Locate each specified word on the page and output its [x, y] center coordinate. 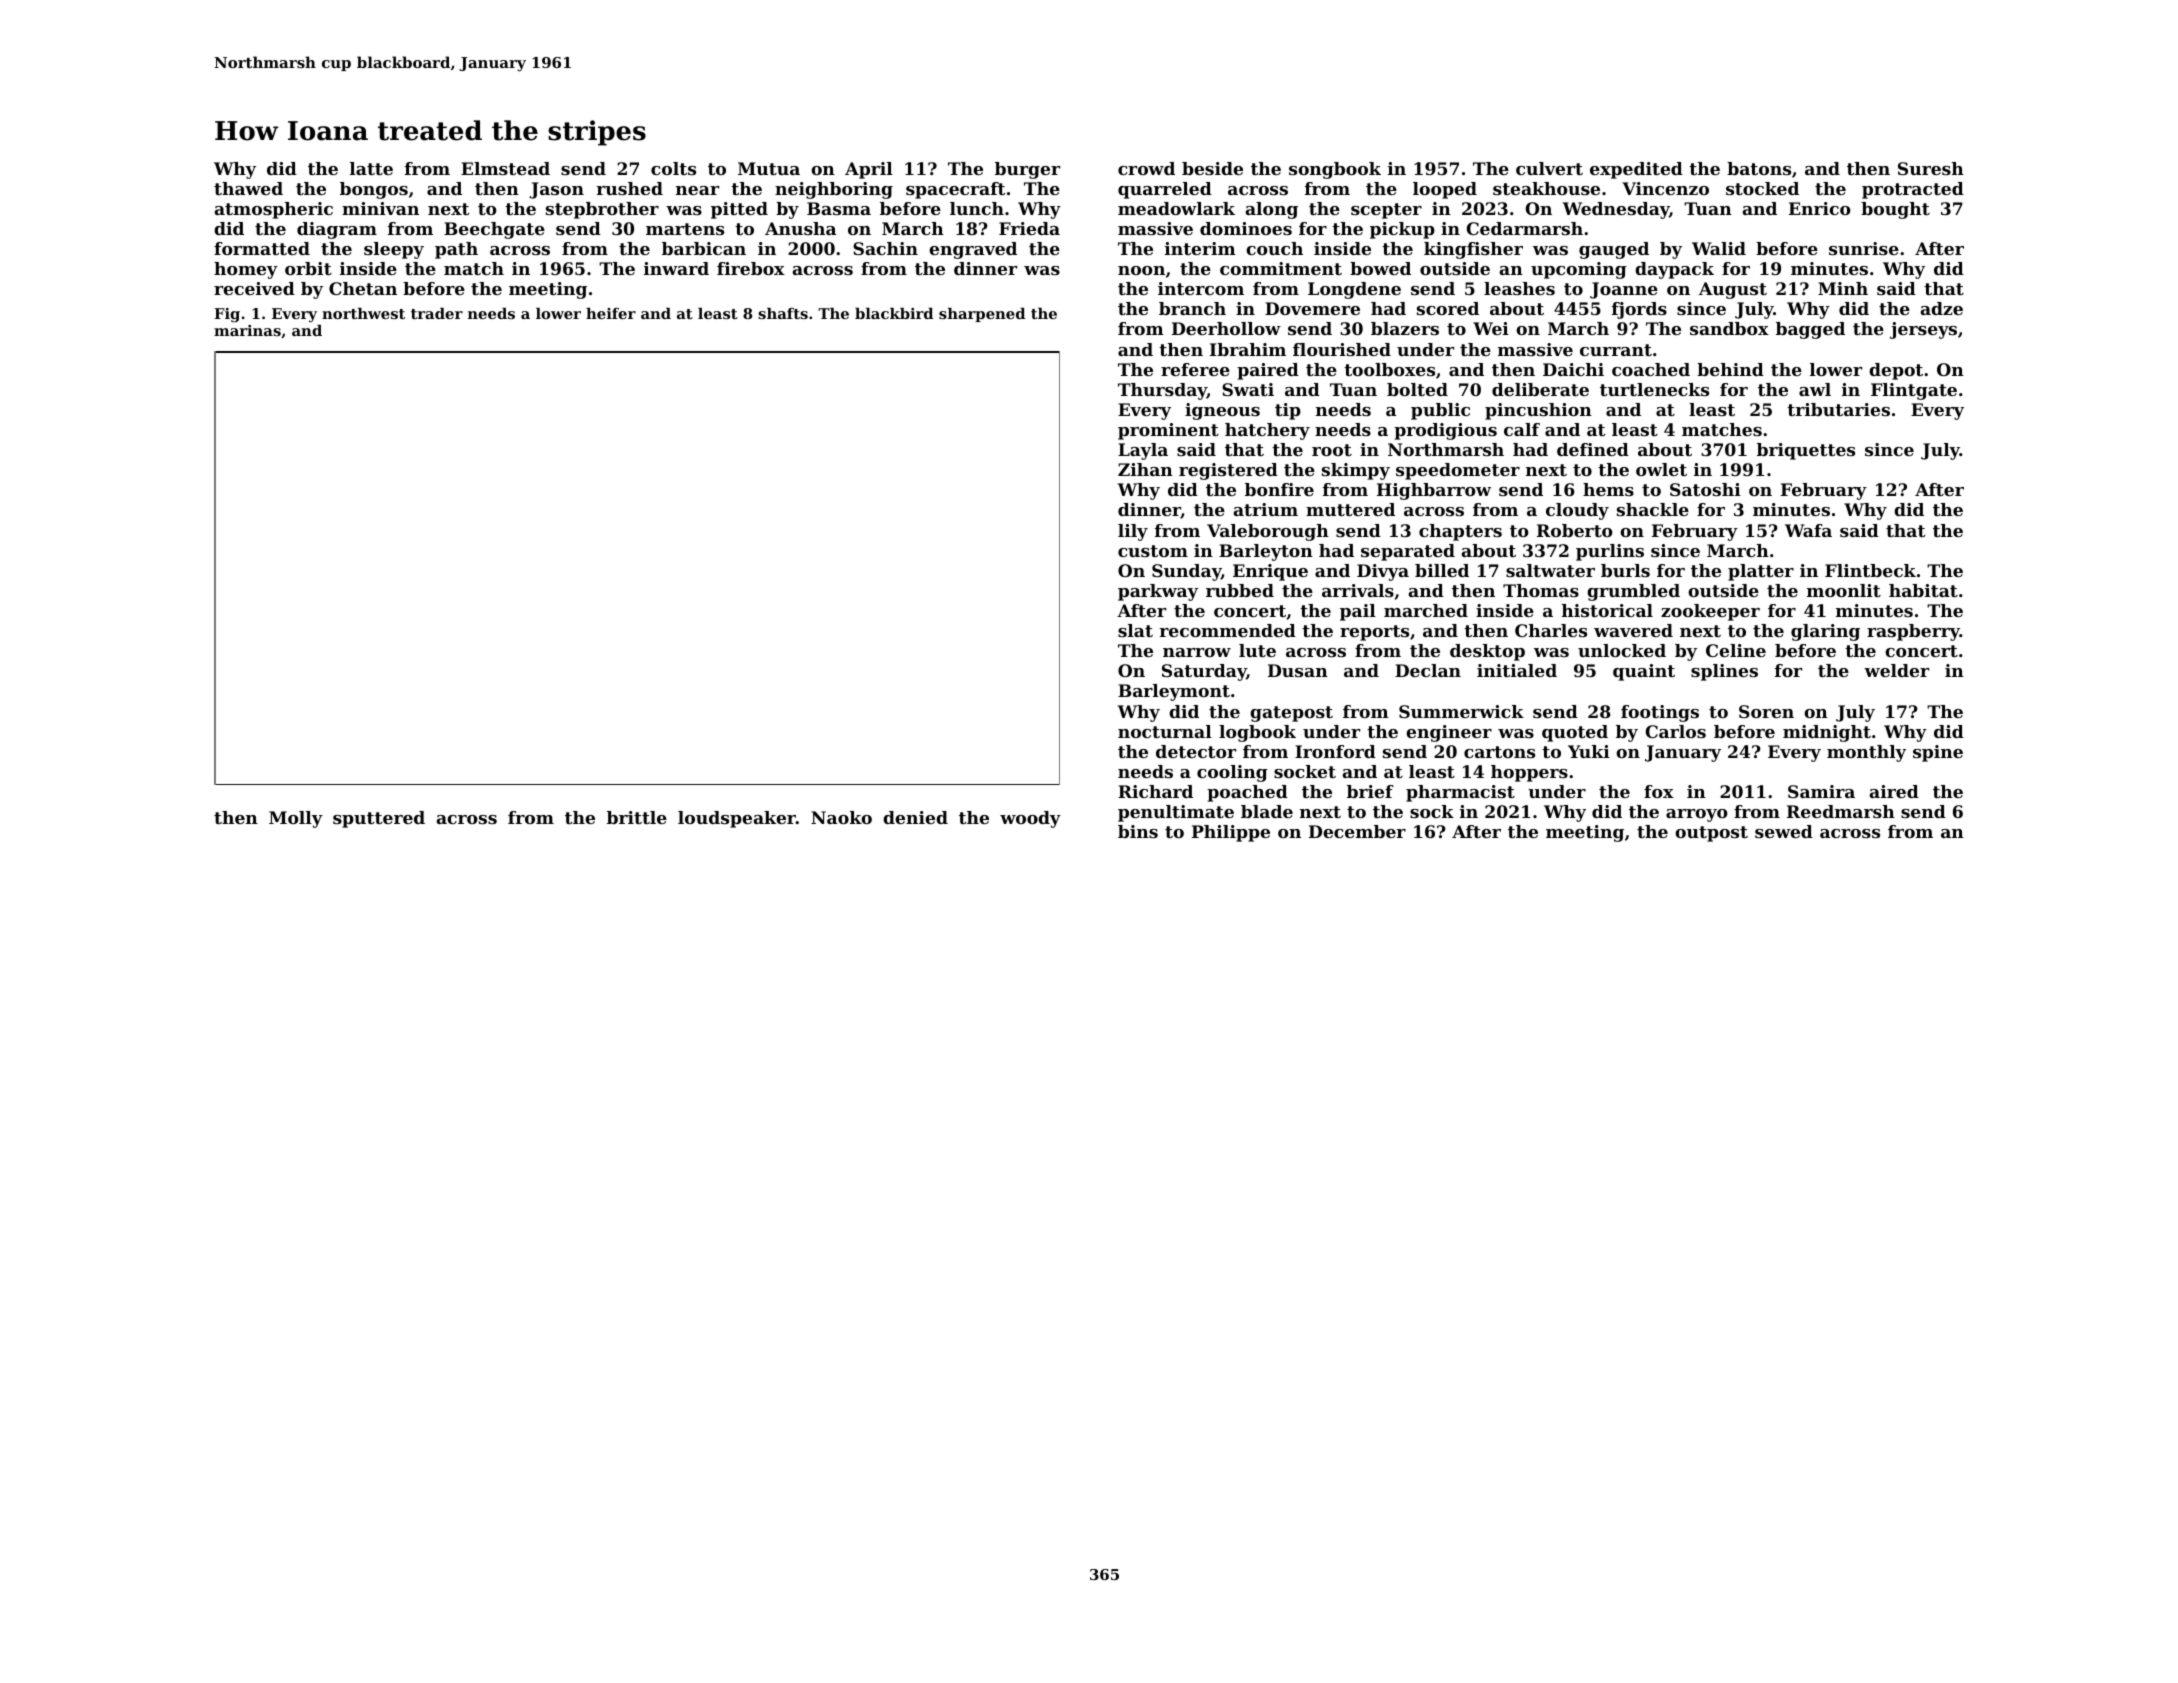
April [869, 170]
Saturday [1204, 672]
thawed [248, 188]
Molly [296, 819]
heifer [611, 313]
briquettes [1806, 451]
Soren [1766, 711]
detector [1196, 751]
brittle [637, 817]
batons [1759, 168]
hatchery [1267, 431]
